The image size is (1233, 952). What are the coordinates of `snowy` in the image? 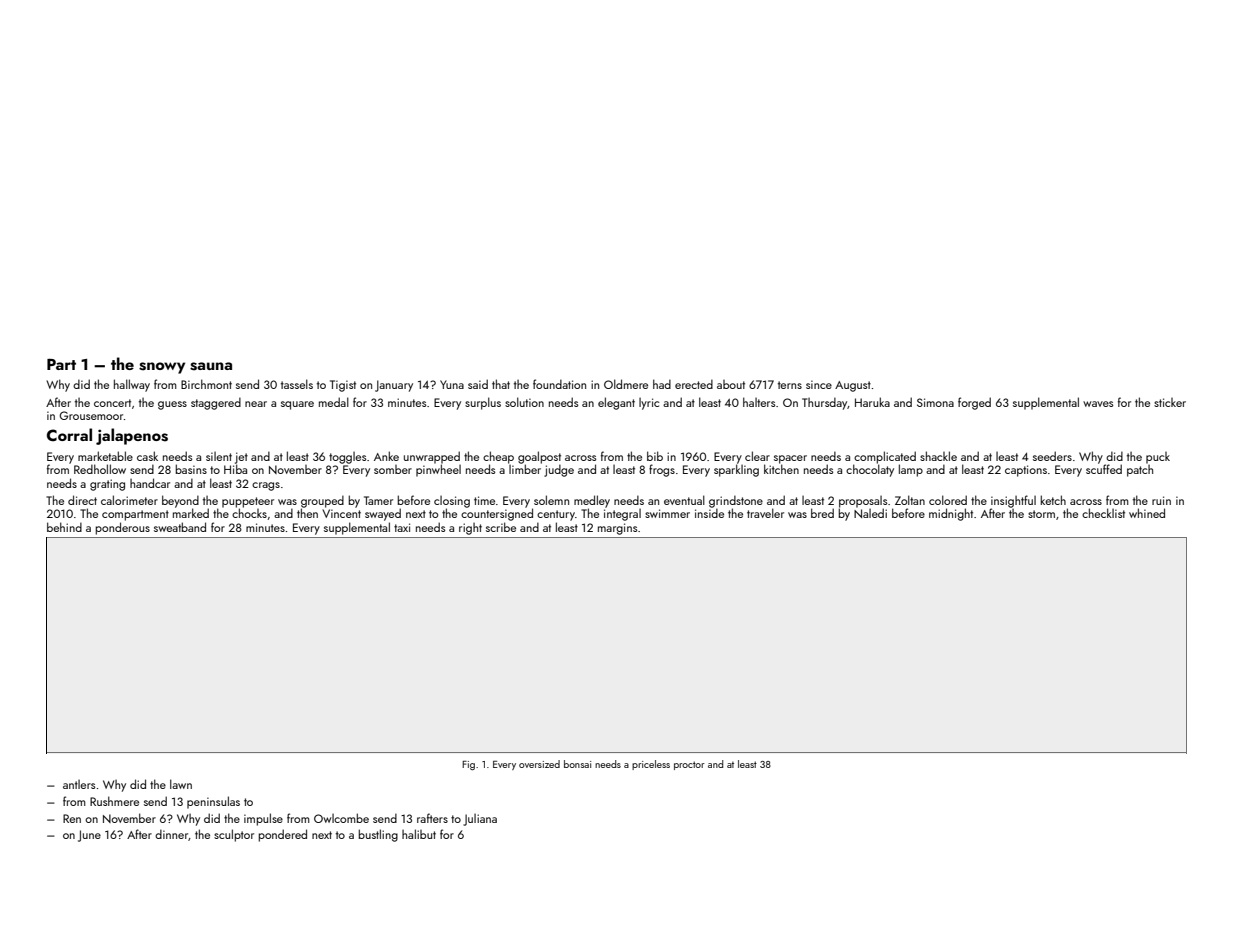 It's located at (162, 368).
